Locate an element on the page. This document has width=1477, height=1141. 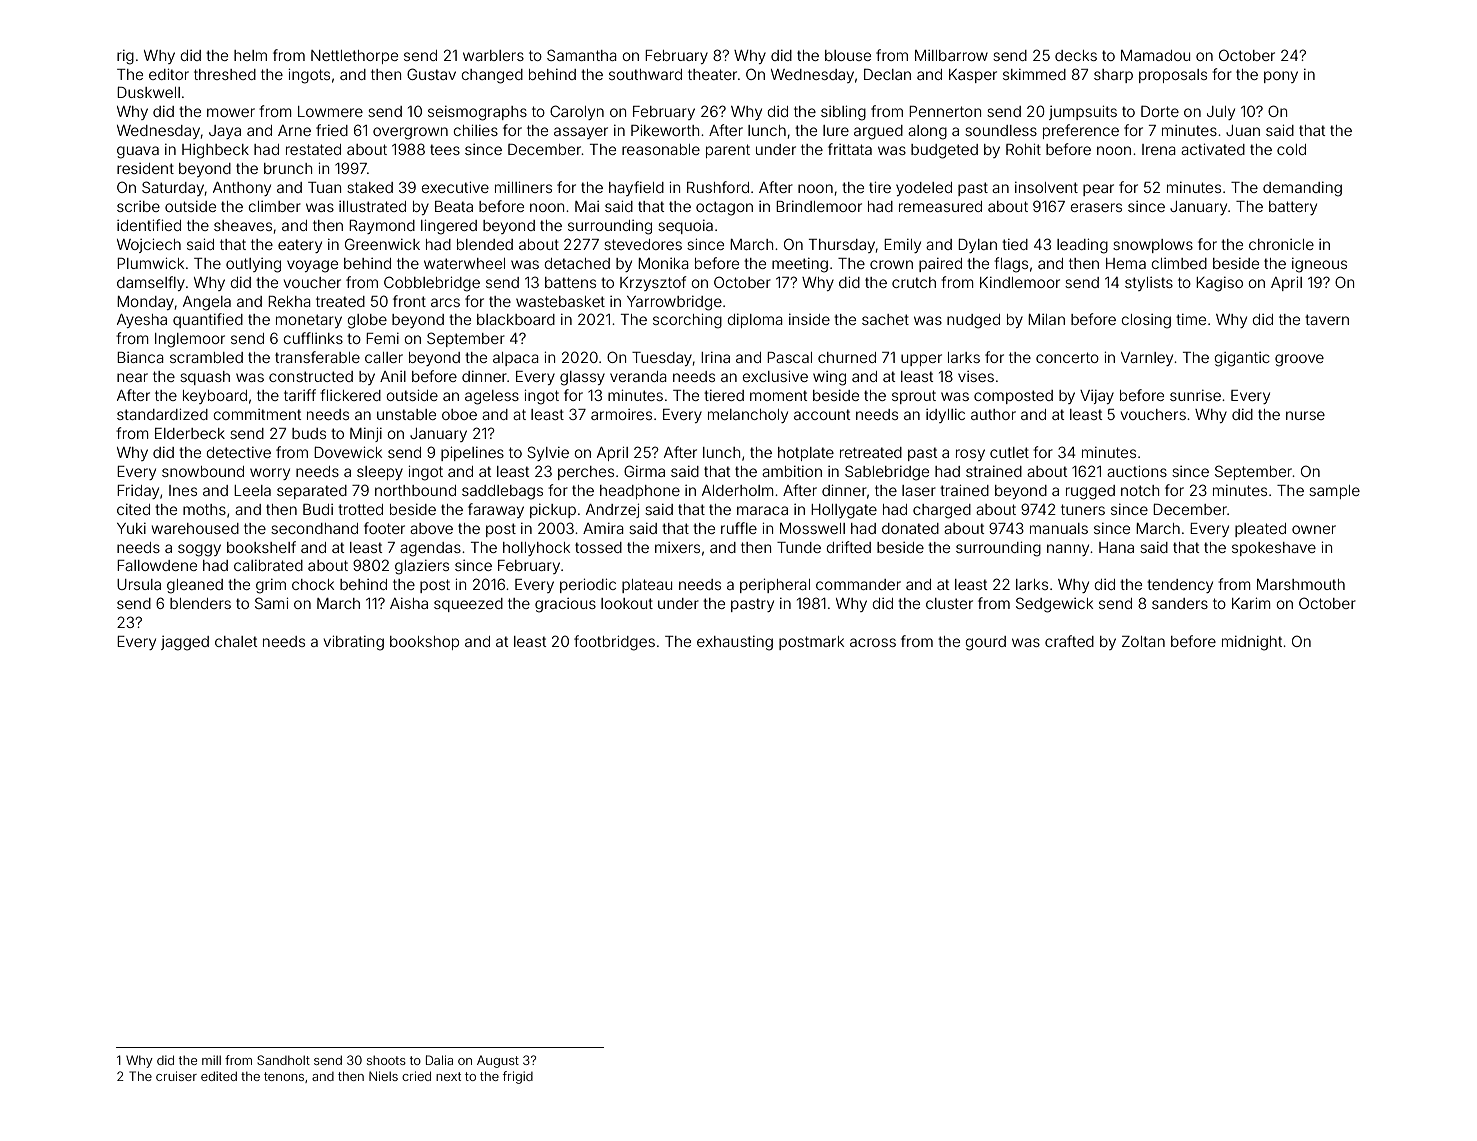
jagged is located at coordinates (185, 643).
